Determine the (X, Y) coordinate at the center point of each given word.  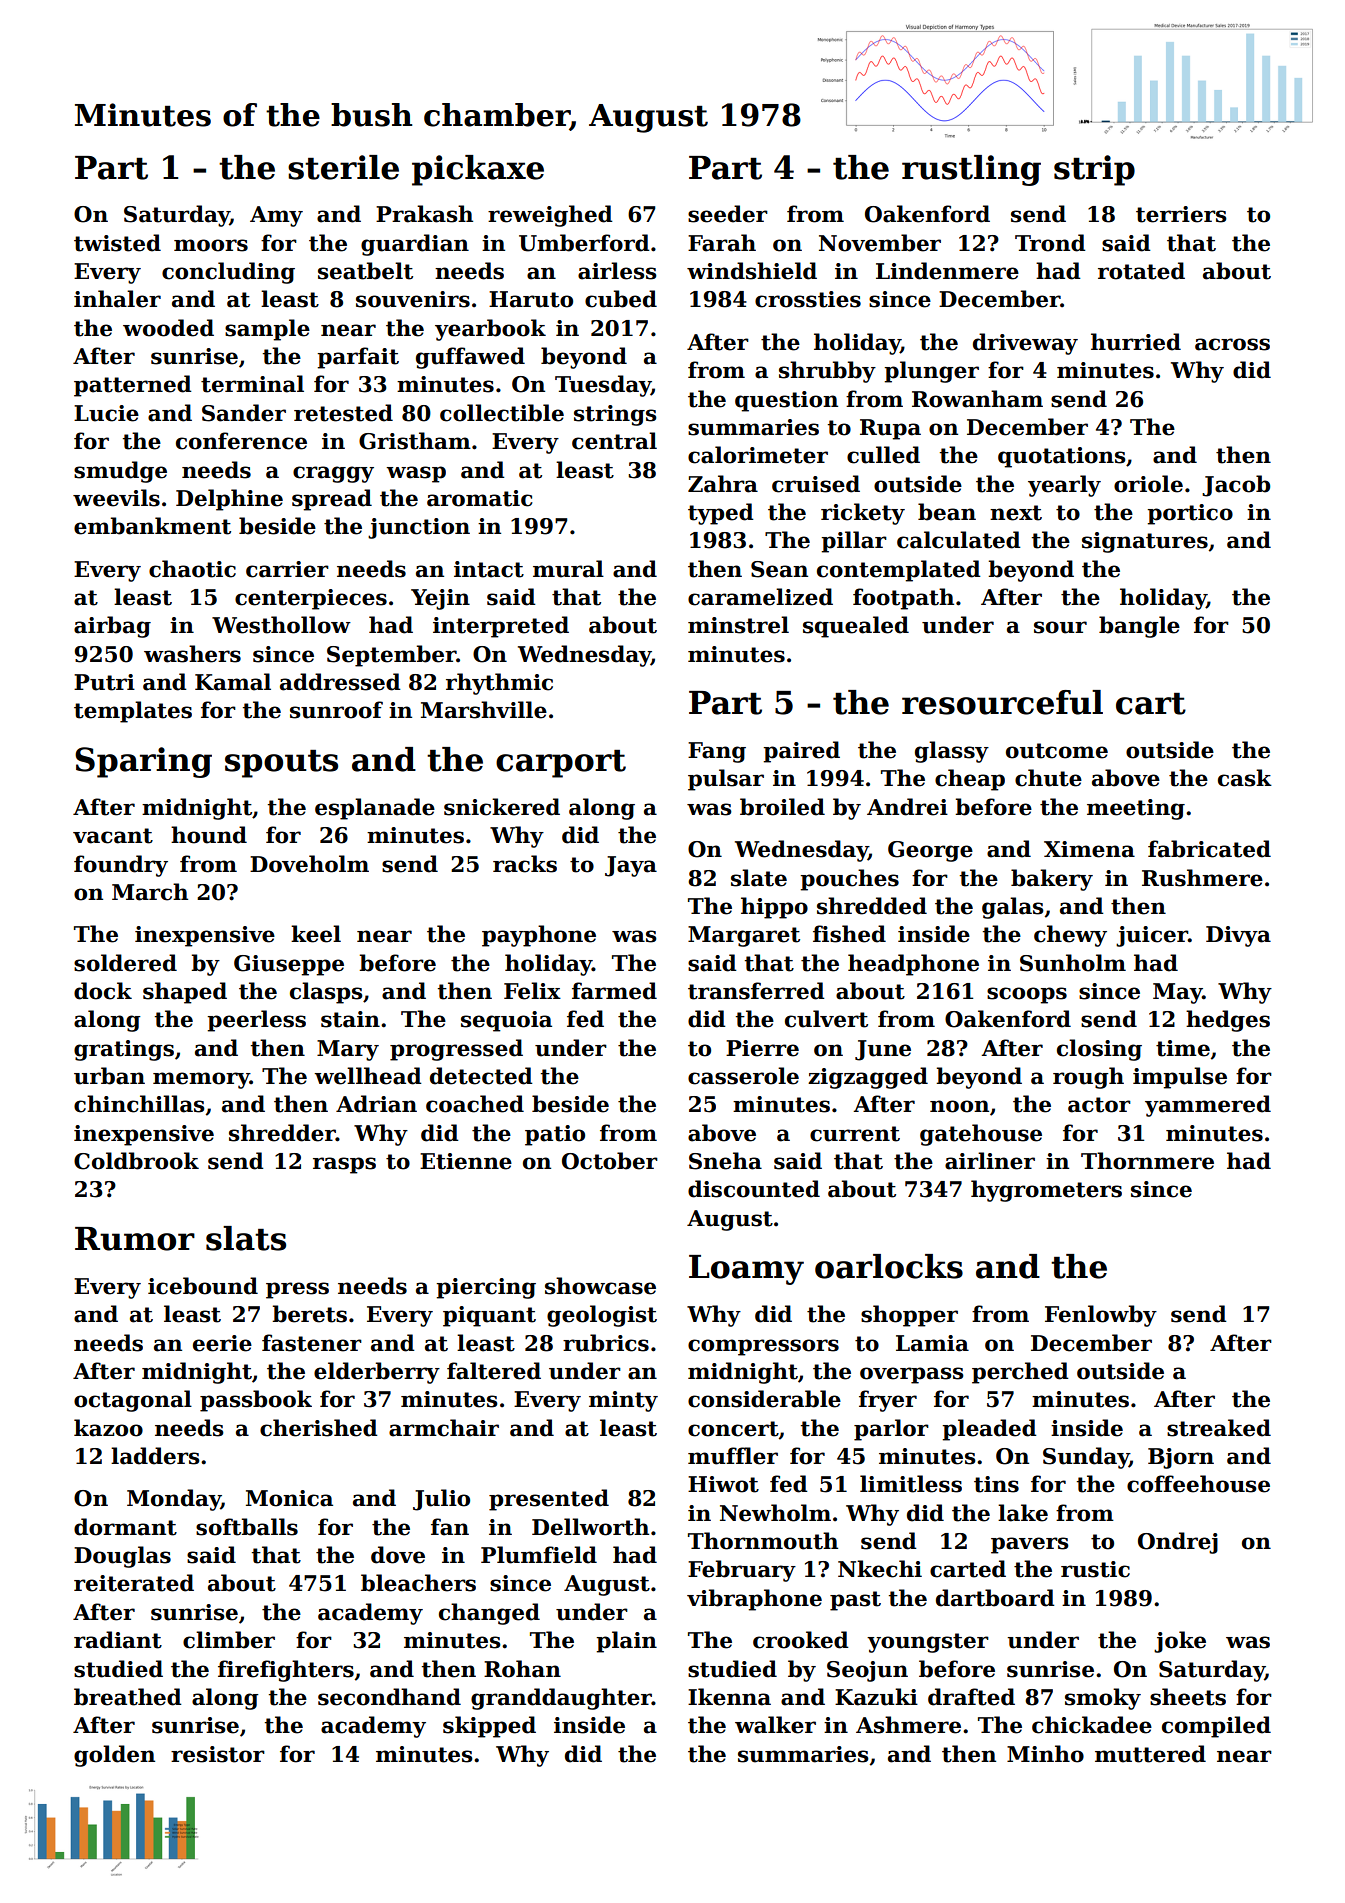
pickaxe (478, 170)
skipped (489, 1727)
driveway (1025, 344)
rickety (863, 514)
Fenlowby (1101, 1316)
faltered (494, 1371)
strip (1094, 170)
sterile (343, 167)
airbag (112, 627)
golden (114, 1756)
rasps (344, 1165)
